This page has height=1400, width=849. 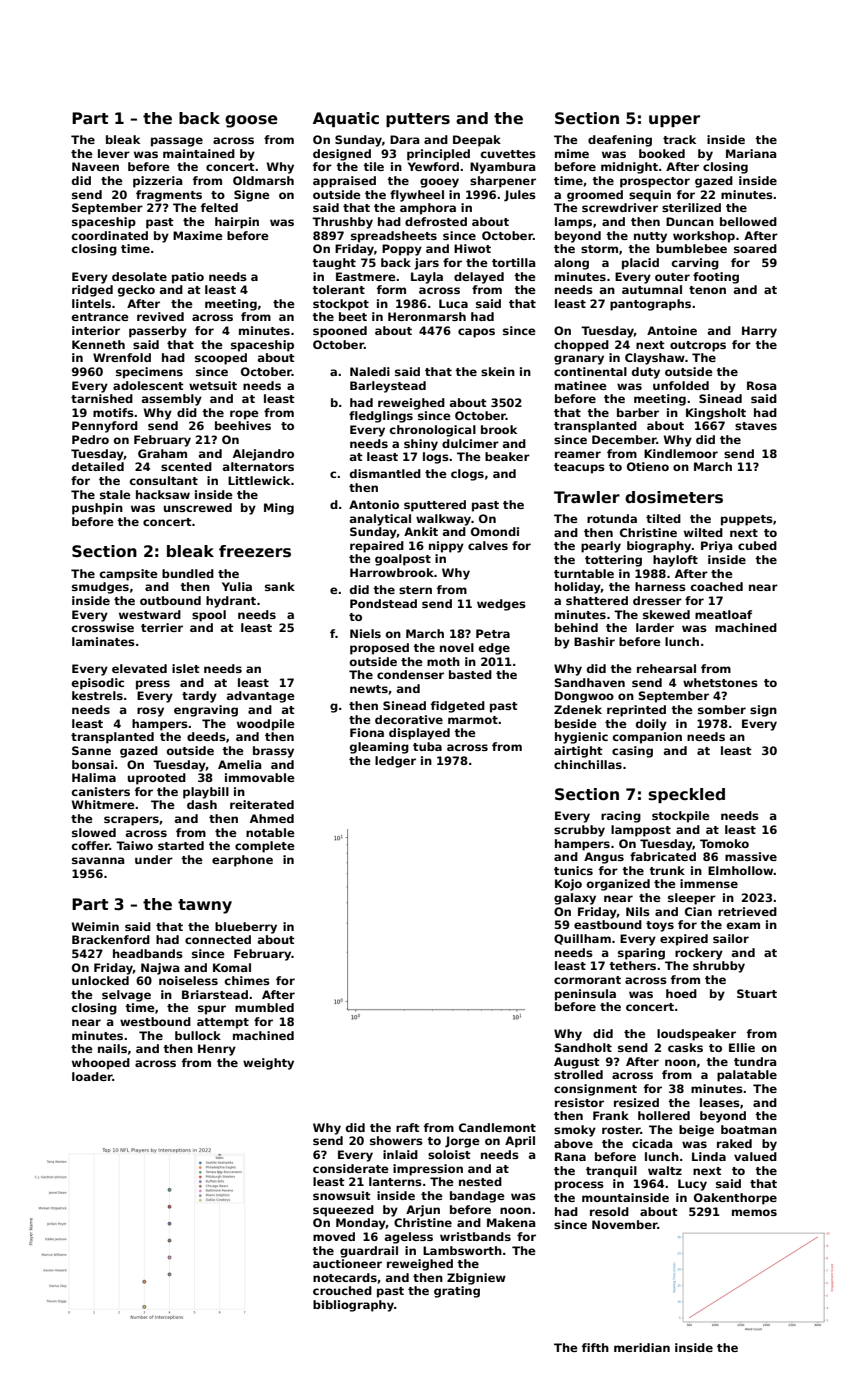 I want to click on elevated, so click(x=139, y=668).
